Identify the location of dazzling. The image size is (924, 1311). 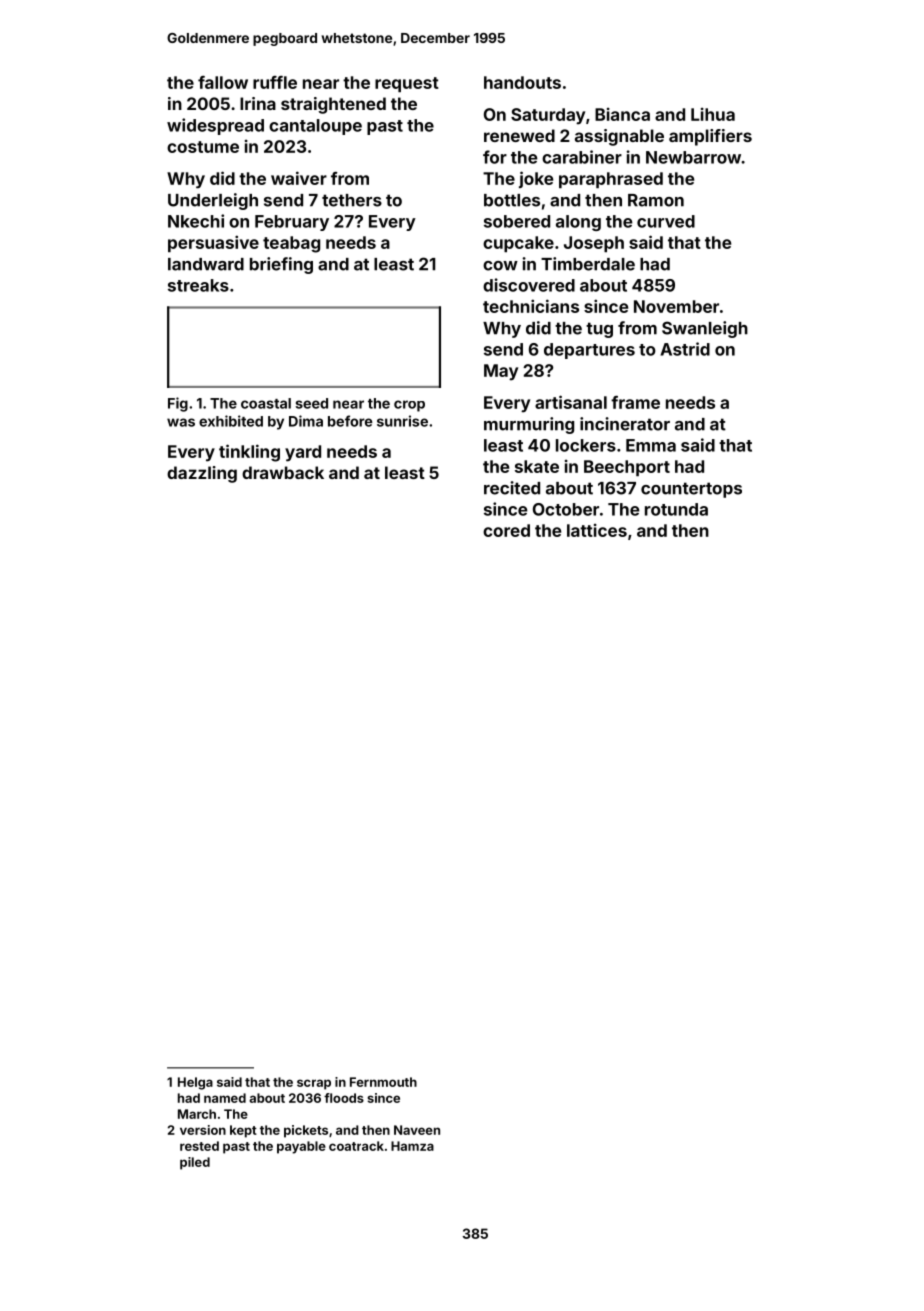
(202, 474).
